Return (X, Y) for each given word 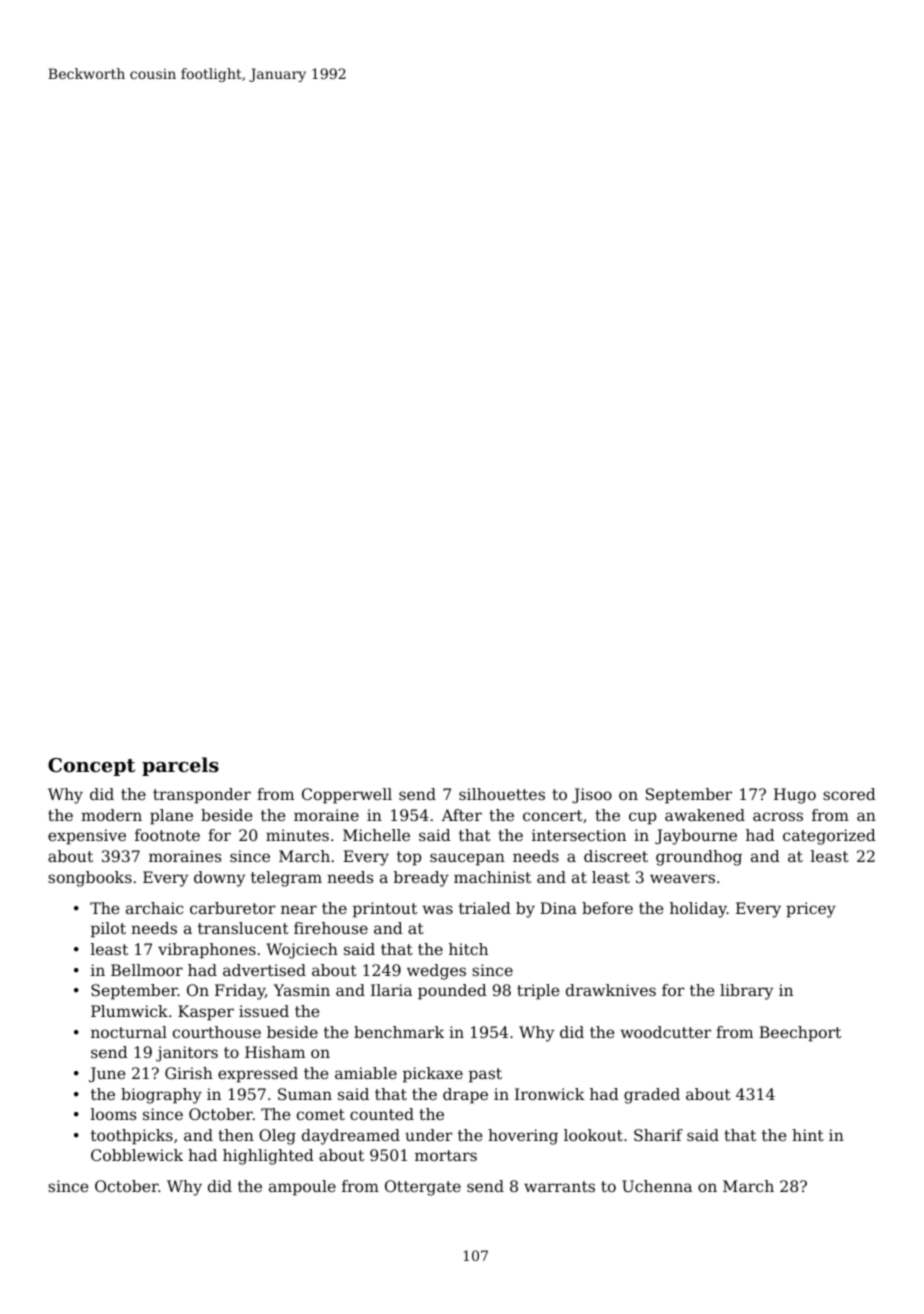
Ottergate (423, 1188)
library (746, 992)
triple (538, 992)
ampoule (302, 1188)
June (107, 1074)
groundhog (699, 858)
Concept (91, 767)
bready (421, 879)
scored (849, 794)
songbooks (90, 879)
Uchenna (657, 1186)
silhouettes (502, 794)
